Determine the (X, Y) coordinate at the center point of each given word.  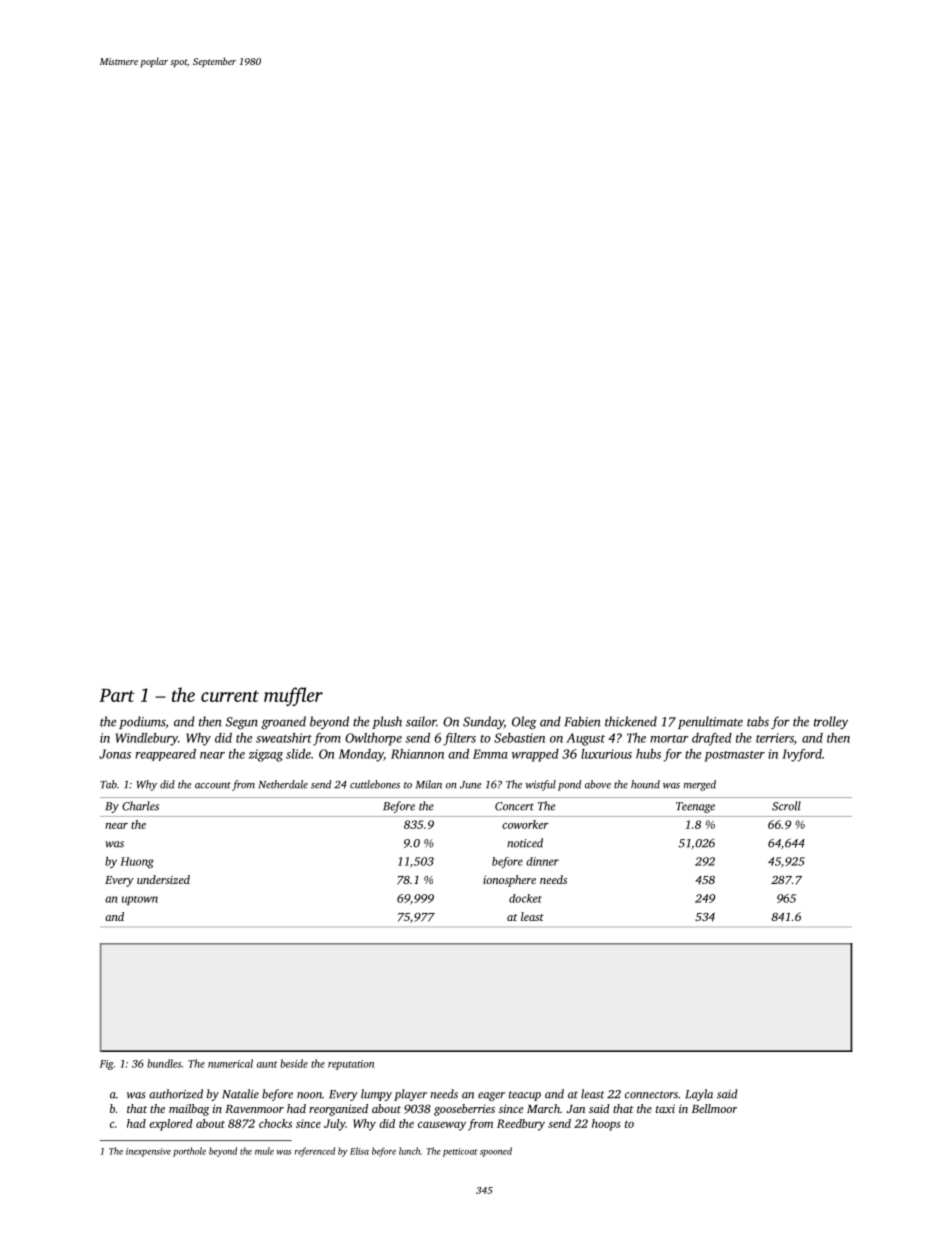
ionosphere (509, 881)
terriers (775, 738)
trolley (831, 722)
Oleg (524, 722)
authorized (176, 1094)
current (230, 696)
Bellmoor (714, 1108)
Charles (140, 806)
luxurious (606, 754)
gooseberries (464, 1110)
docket (525, 898)
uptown (140, 900)
